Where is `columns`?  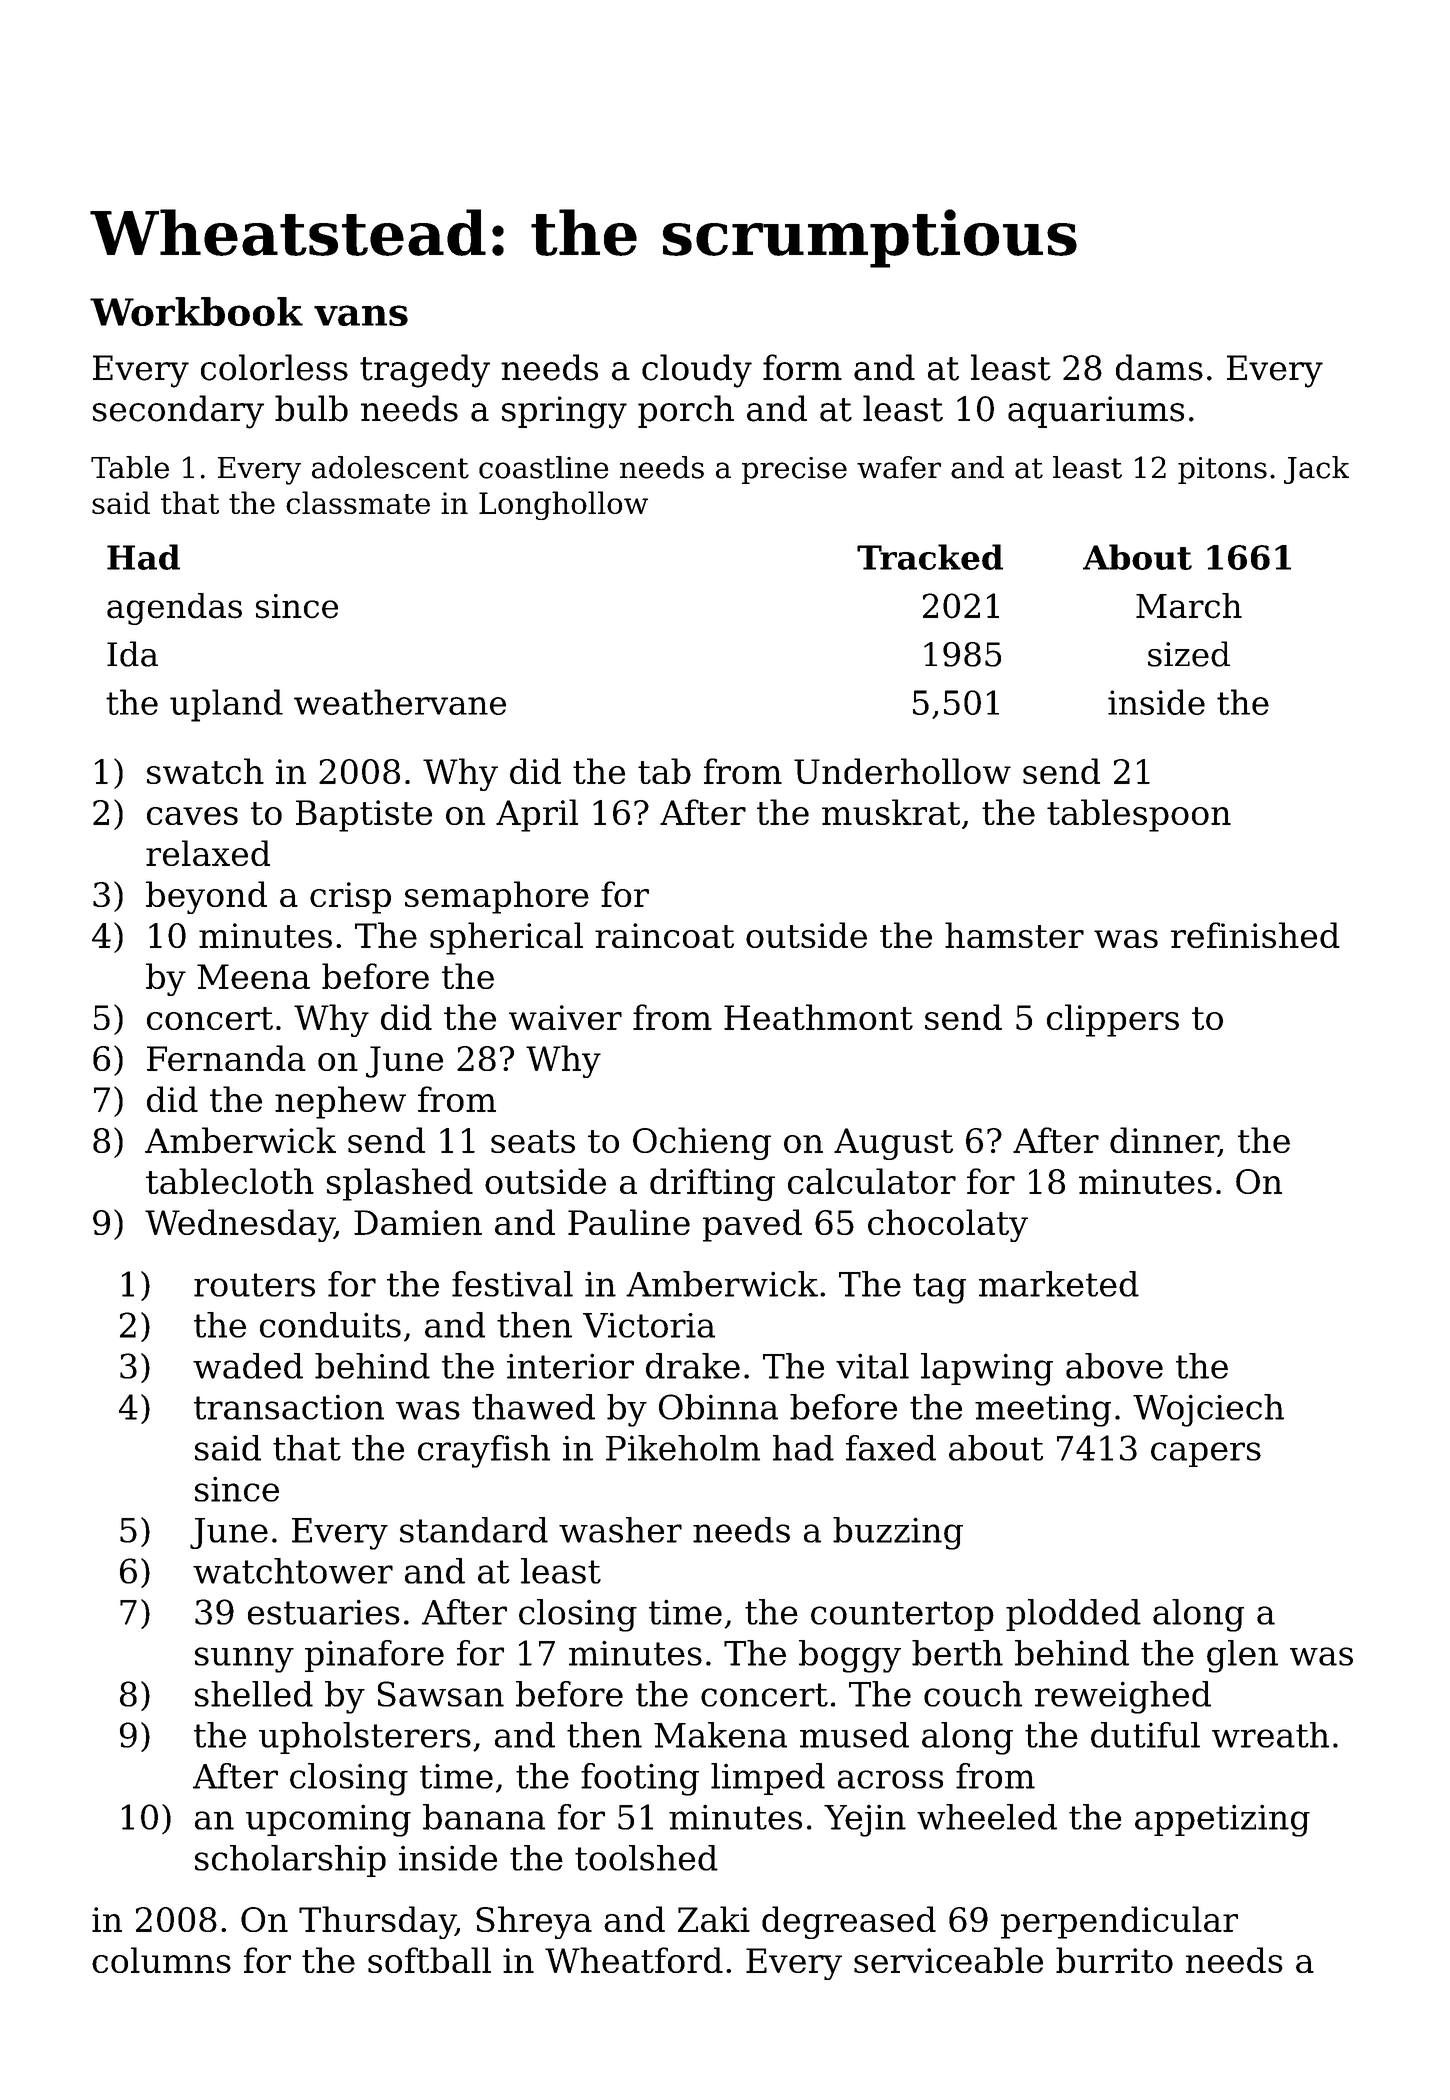
columns is located at coordinates (161, 1960).
